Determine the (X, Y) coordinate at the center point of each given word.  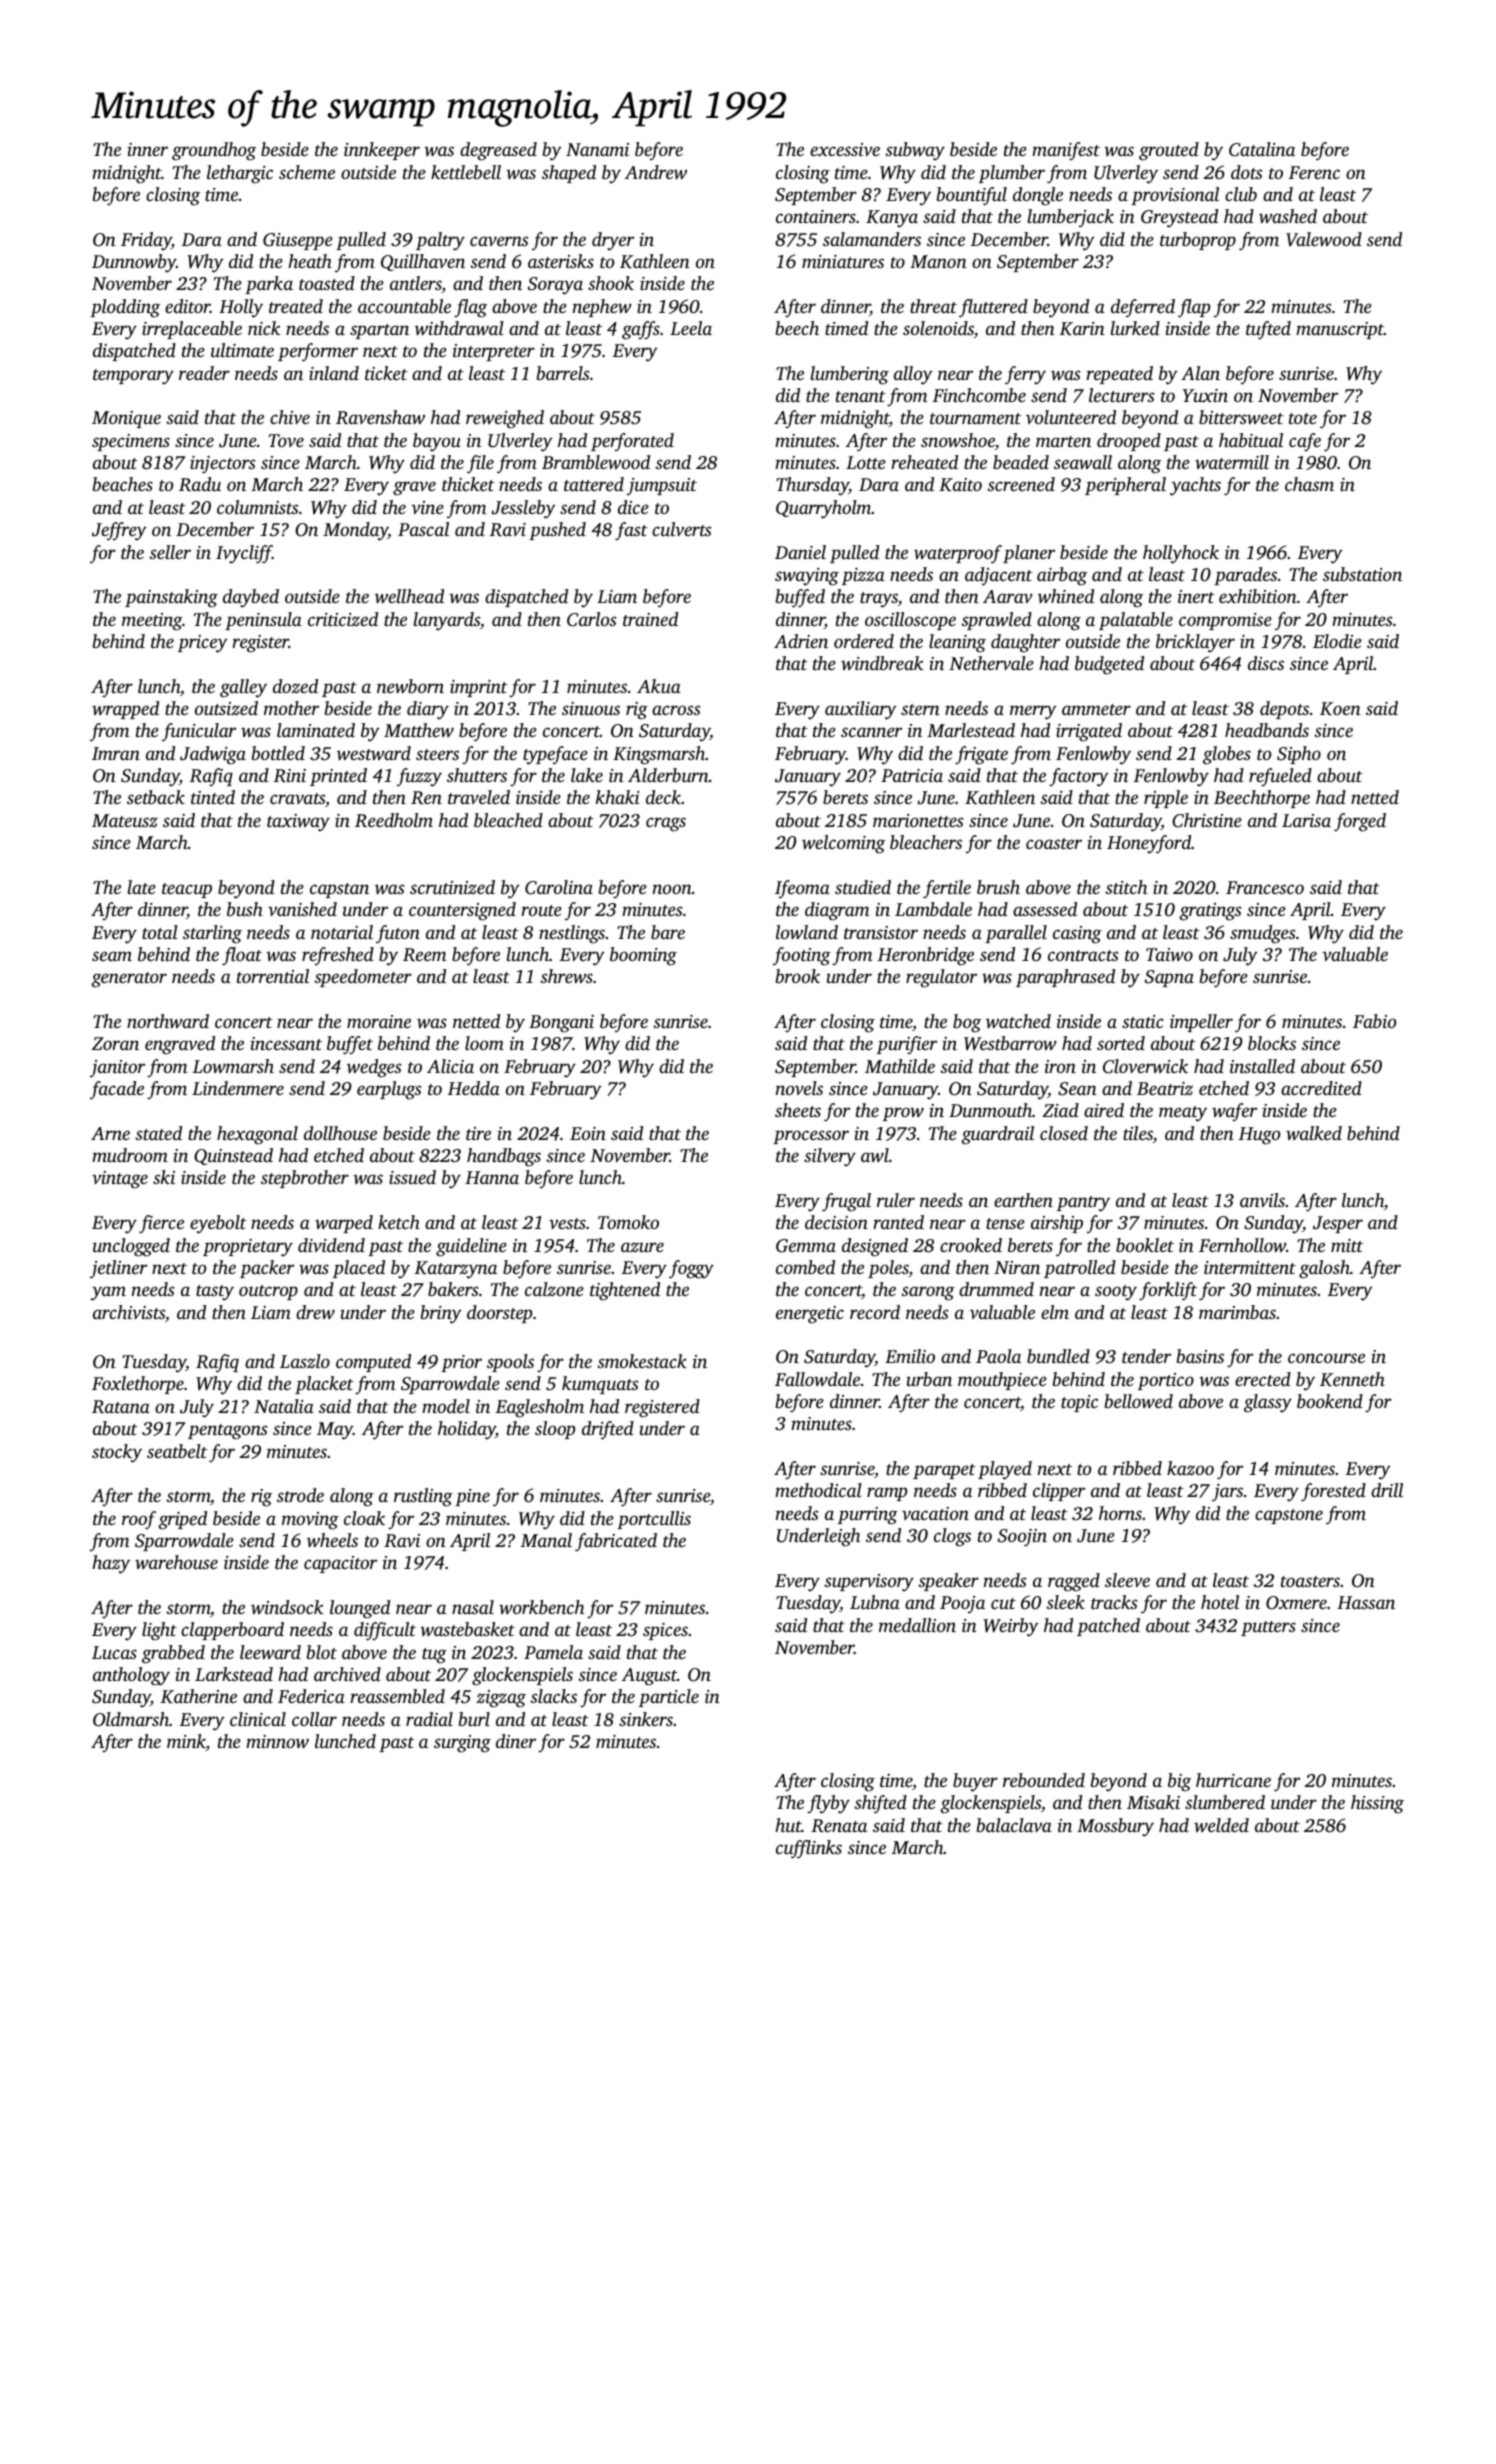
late (142, 887)
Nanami (597, 149)
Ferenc (1314, 172)
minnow (277, 1741)
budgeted (1109, 665)
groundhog (214, 151)
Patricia (912, 775)
